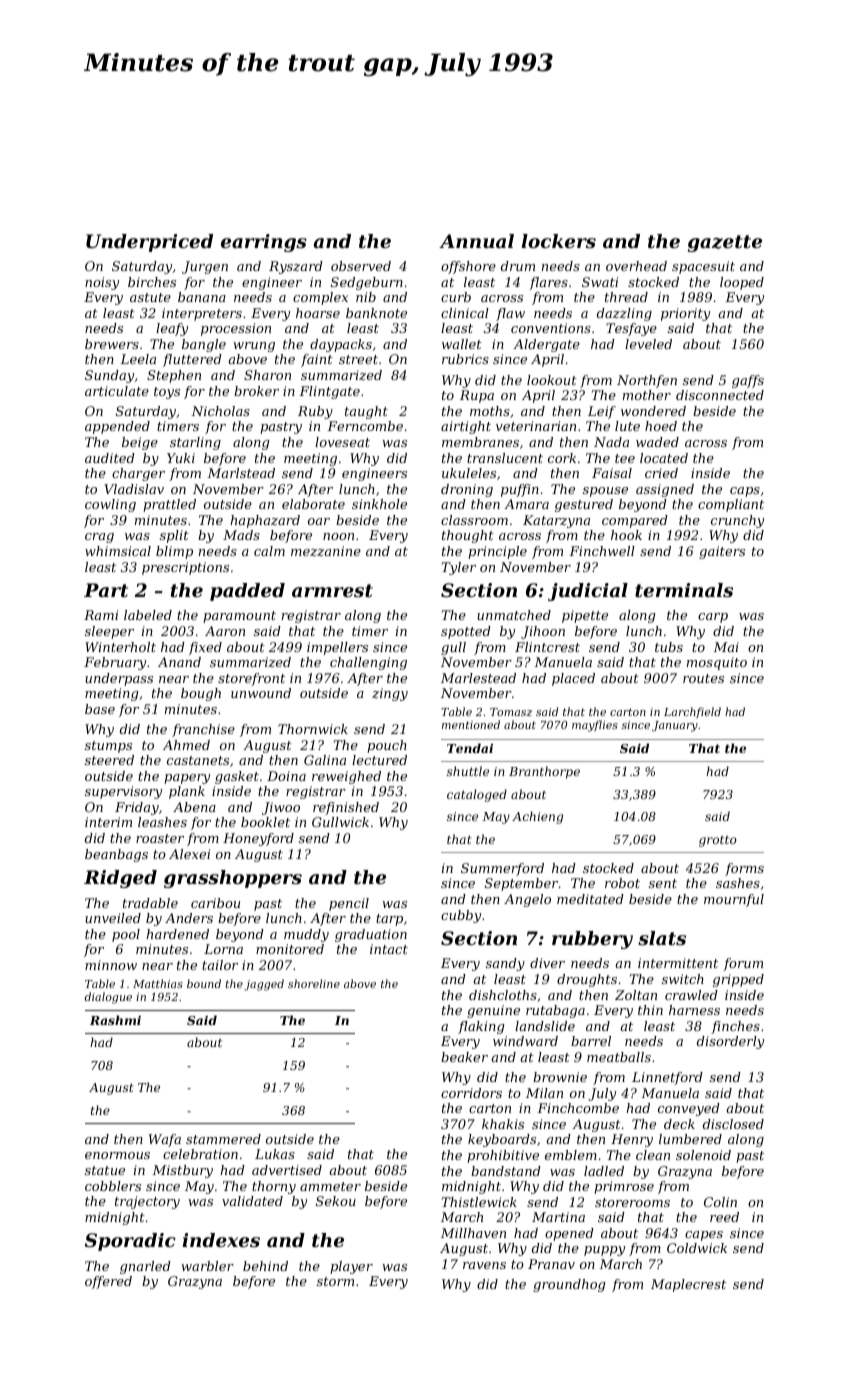 This screenshot has width=849, height=1400. What do you see at coordinates (149, 243) in the screenshot?
I see `Underpriced` at bounding box center [149, 243].
